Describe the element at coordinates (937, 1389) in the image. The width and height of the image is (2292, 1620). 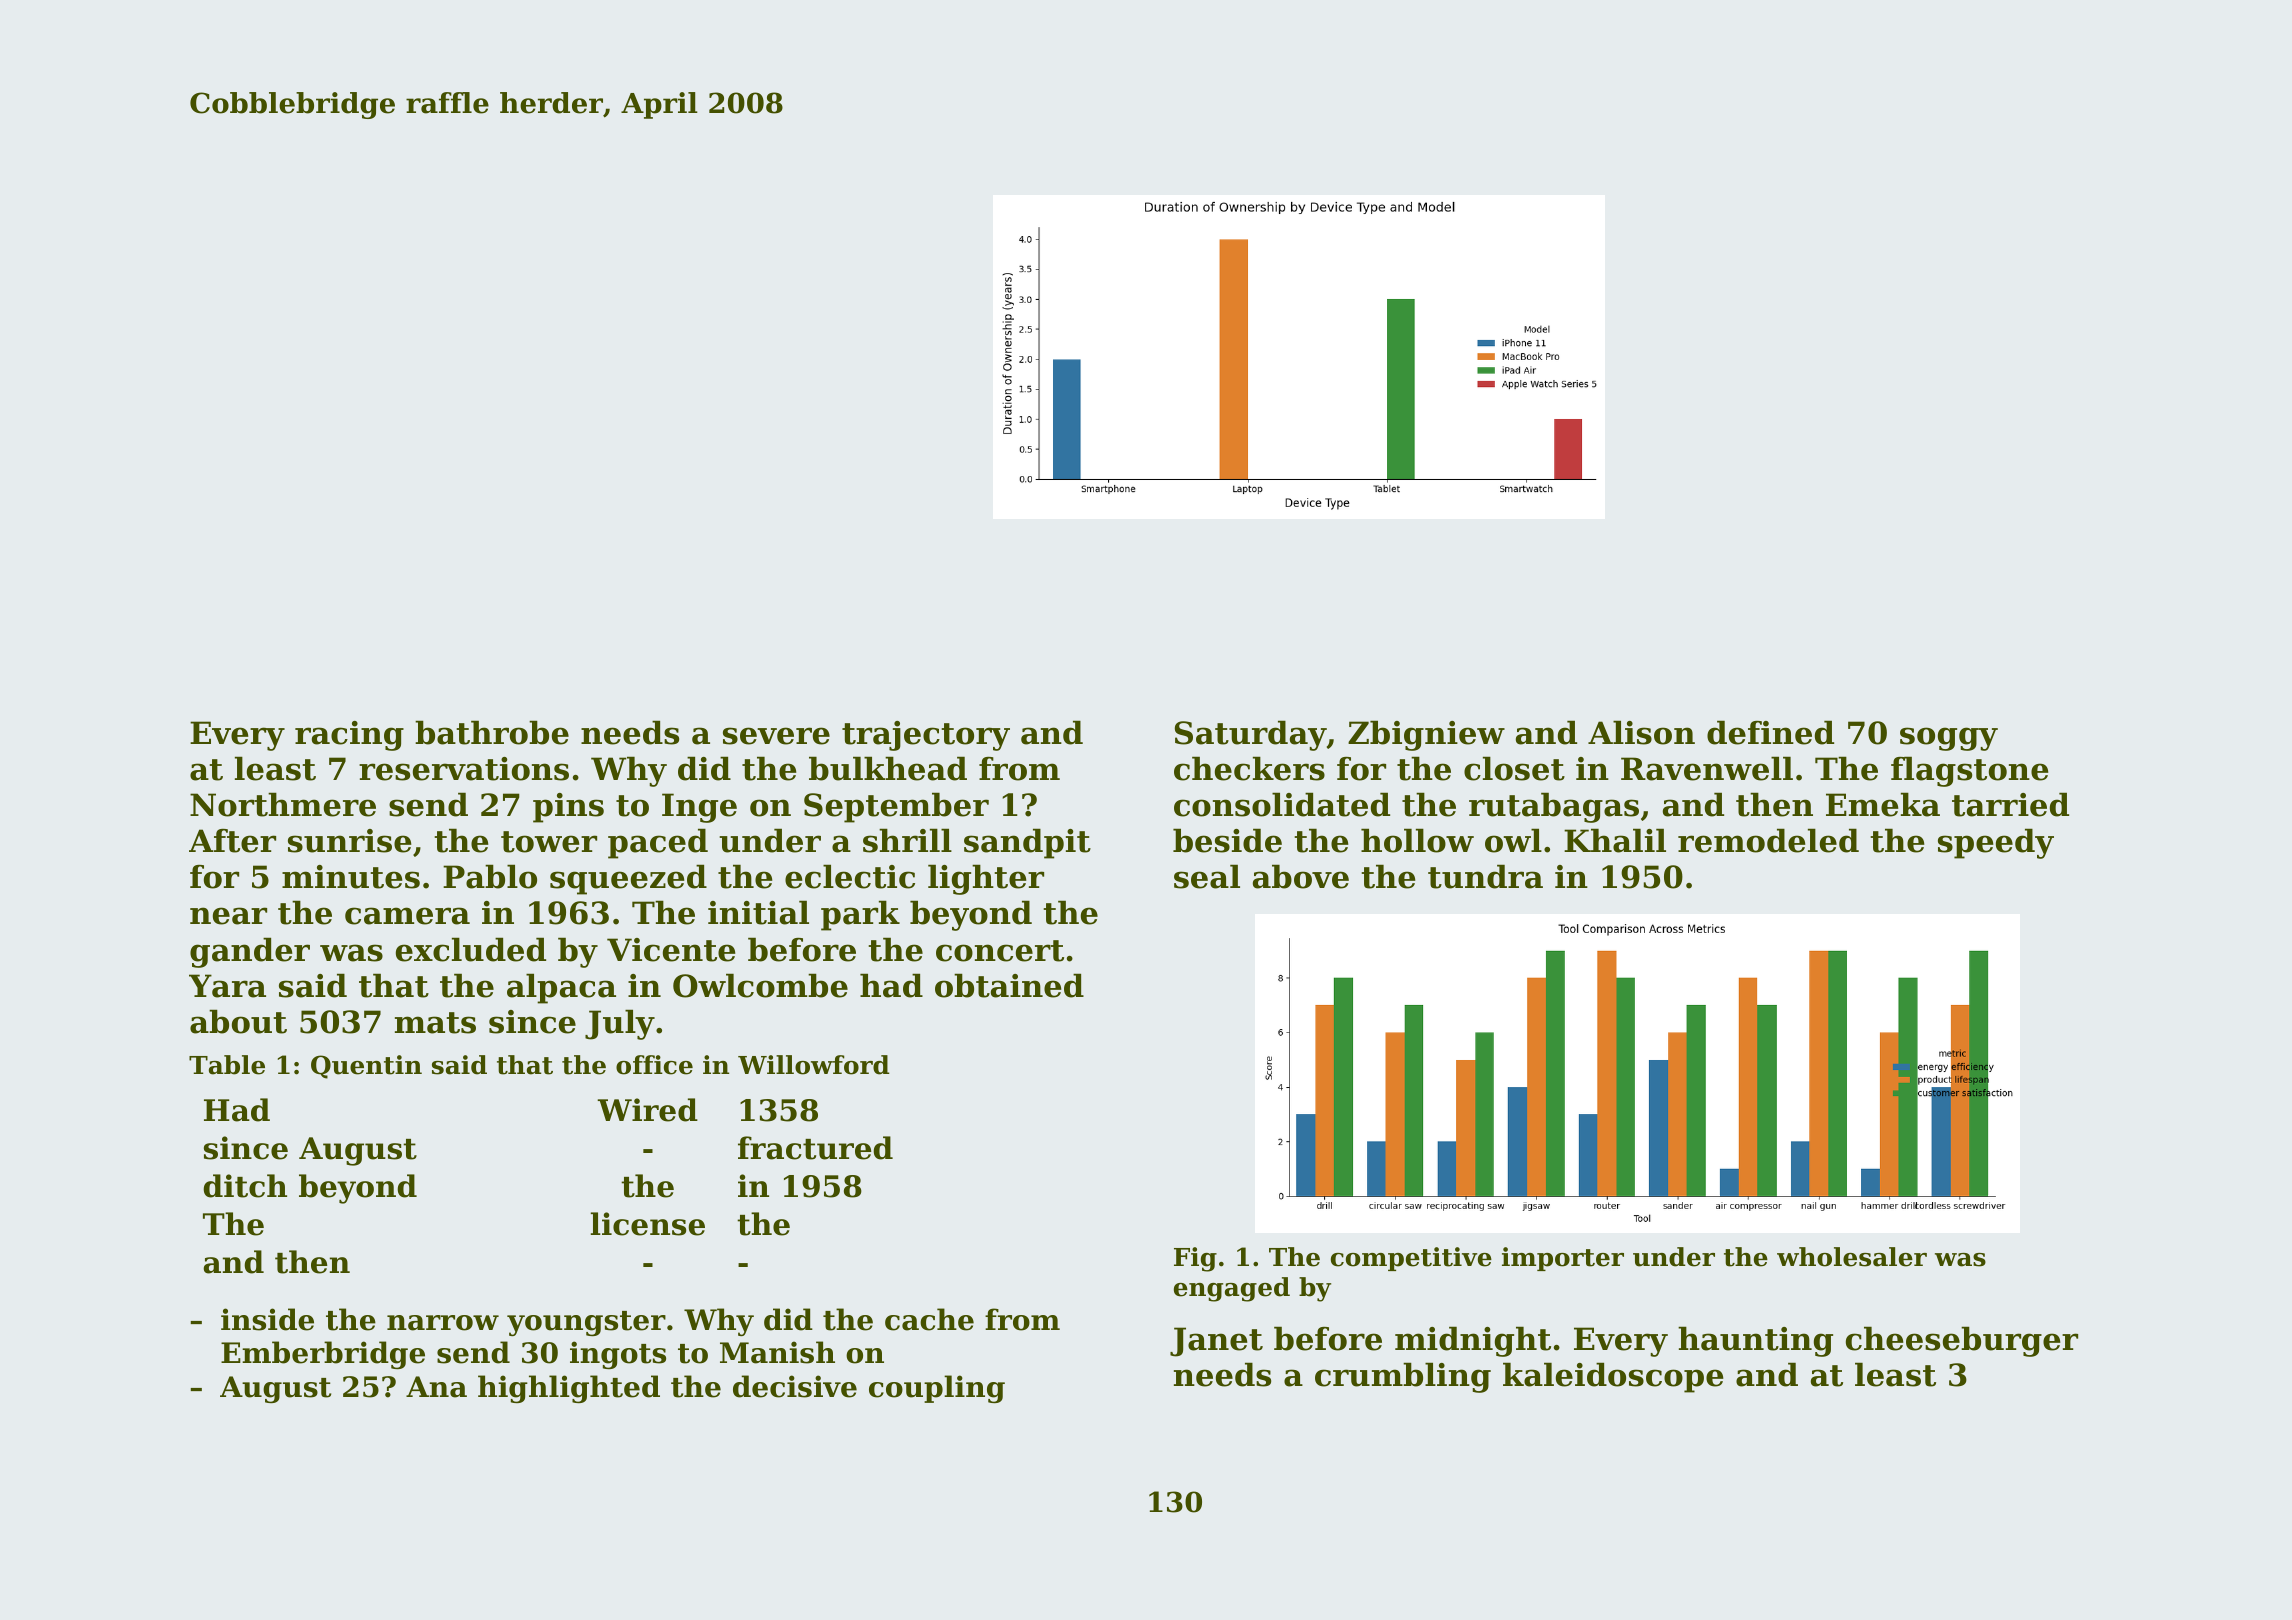
I see `coupling` at that location.
